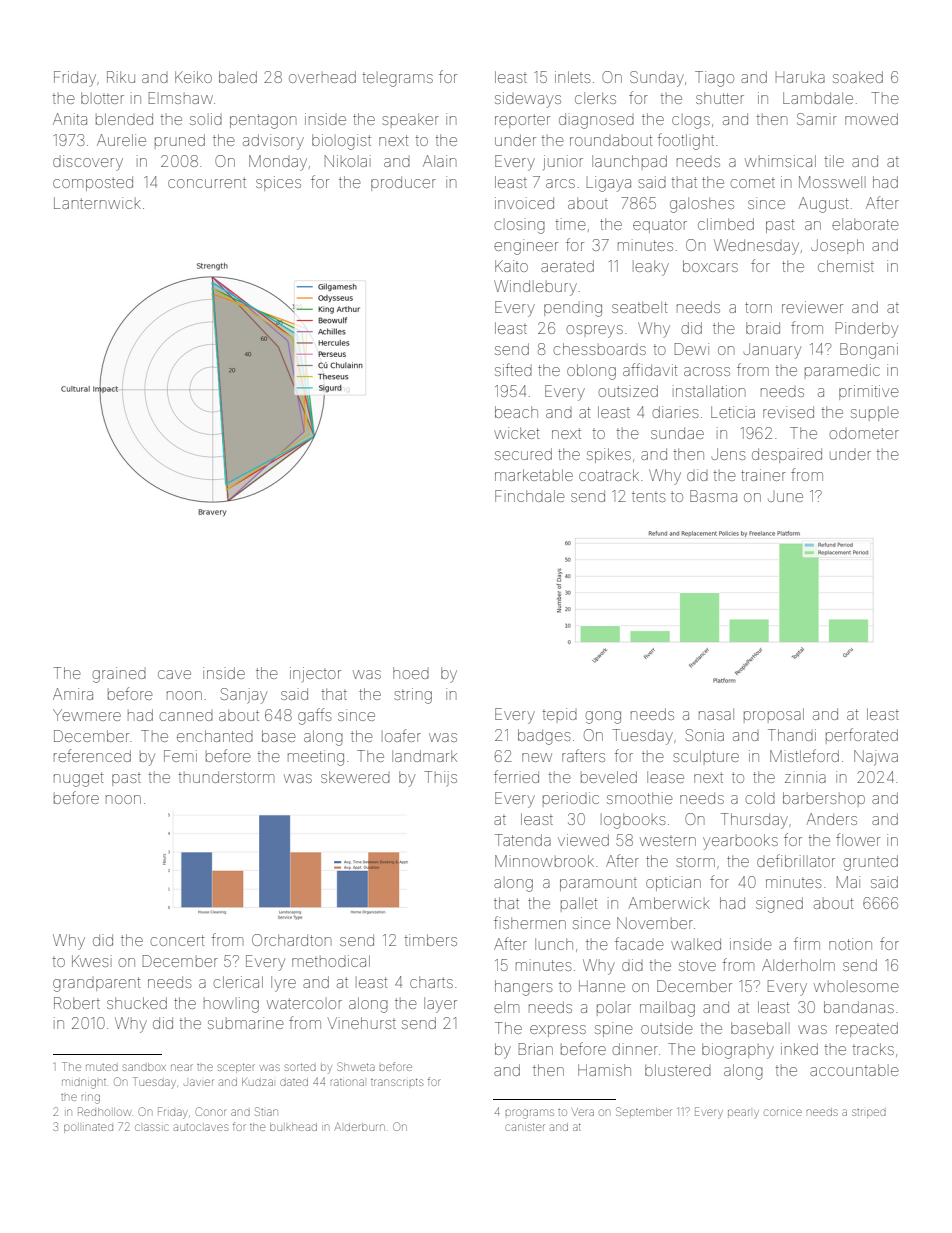 Image resolution: width=952 pixels, height=1233 pixels. I want to click on wicket, so click(516, 433).
